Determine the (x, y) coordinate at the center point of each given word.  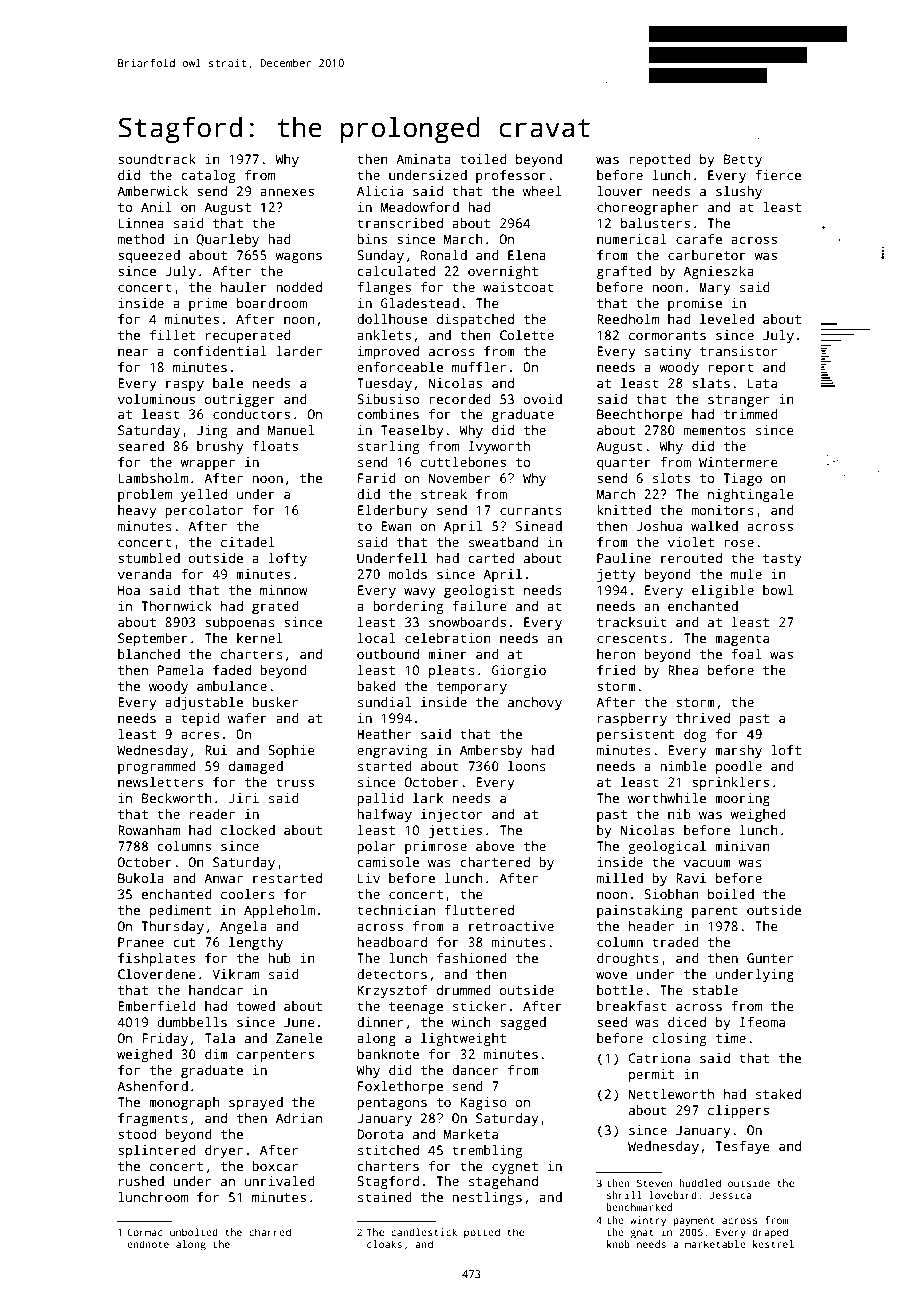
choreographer (647, 208)
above (495, 846)
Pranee (141, 942)
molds (408, 574)
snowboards (467, 622)
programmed (157, 767)
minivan (742, 846)
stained (385, 1197)
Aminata (423, 159)
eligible (723, 591)
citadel (248, 542)
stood (137, 1134)
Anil (156, 207)
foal (746, 654)
